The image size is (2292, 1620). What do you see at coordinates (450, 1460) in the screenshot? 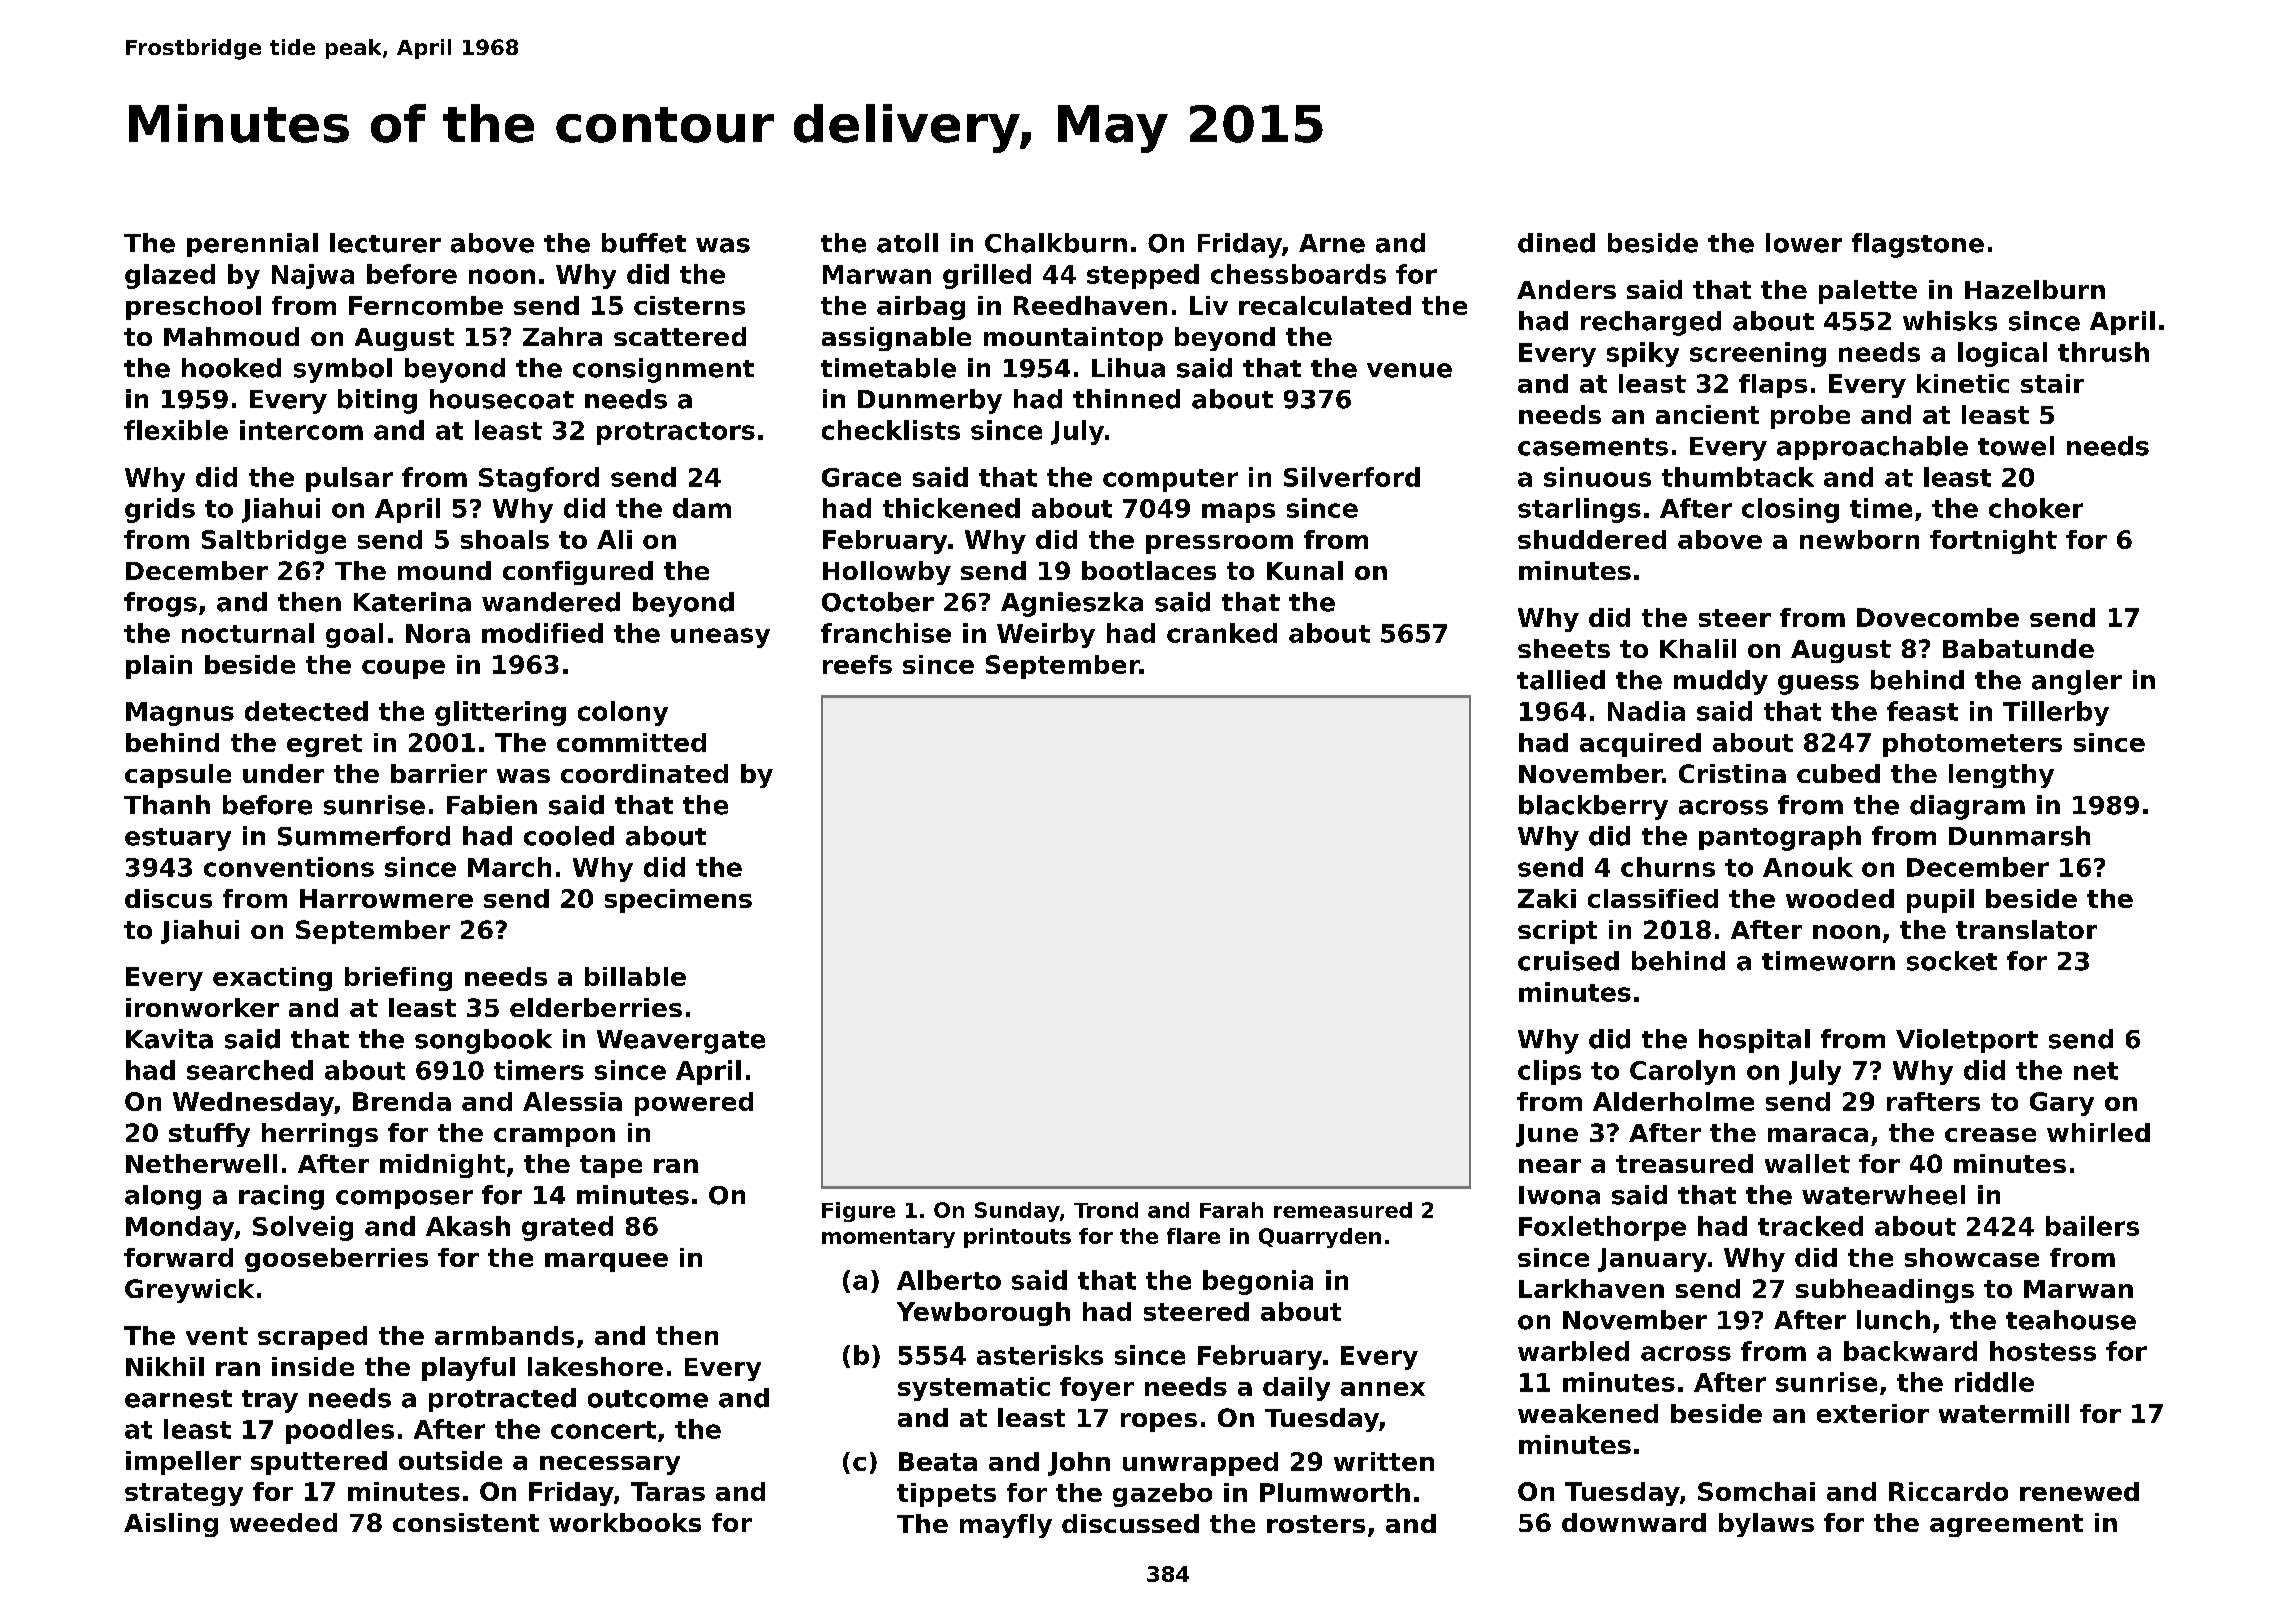
I see `outside` at bounding box center [450, 1460].
